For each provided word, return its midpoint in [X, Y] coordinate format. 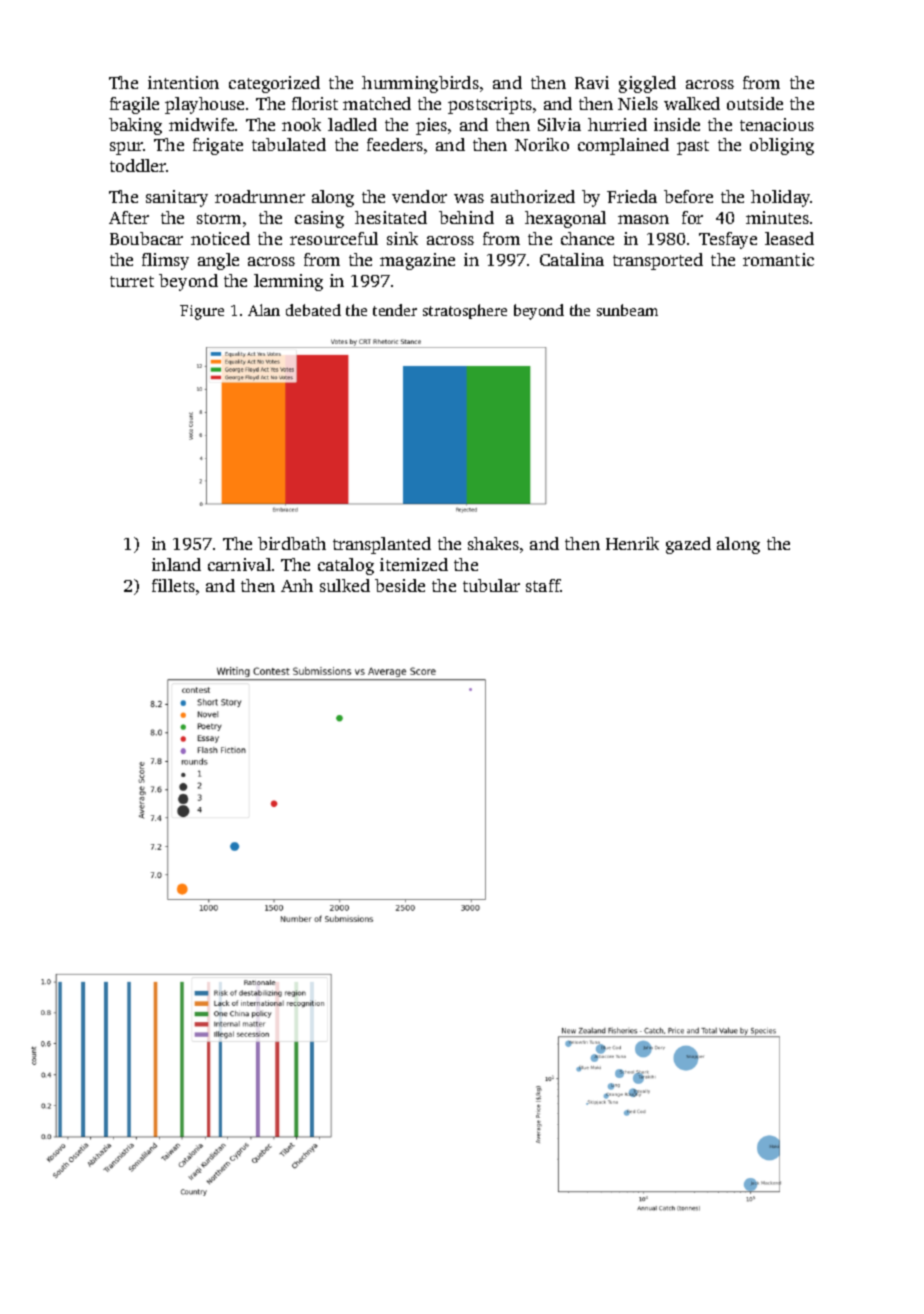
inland [176, 564]
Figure [202, 312]
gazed [688, 545]
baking [135, 126]
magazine [417, 261]
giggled [647, 84]
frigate [218, 146]
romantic [778, 259]
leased [789, 238]
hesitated [391, 217]
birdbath [292, 543]
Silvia [559, 124]
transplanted [382, 545]
